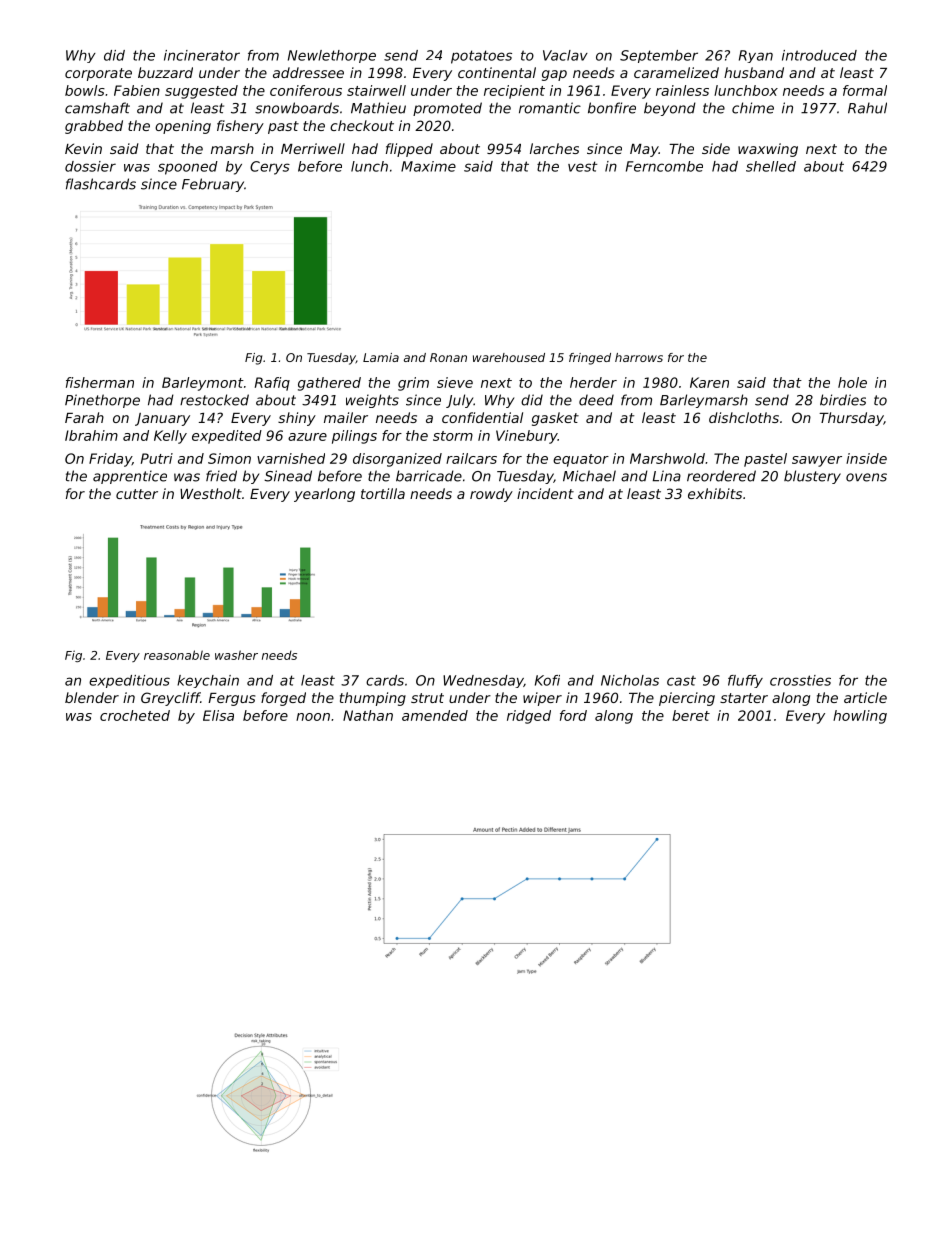 This page has height=1233, width=952. What do you see at coordinates (448, 357) in the page?
I see `Ronan` at bounding box center [448, 357].
